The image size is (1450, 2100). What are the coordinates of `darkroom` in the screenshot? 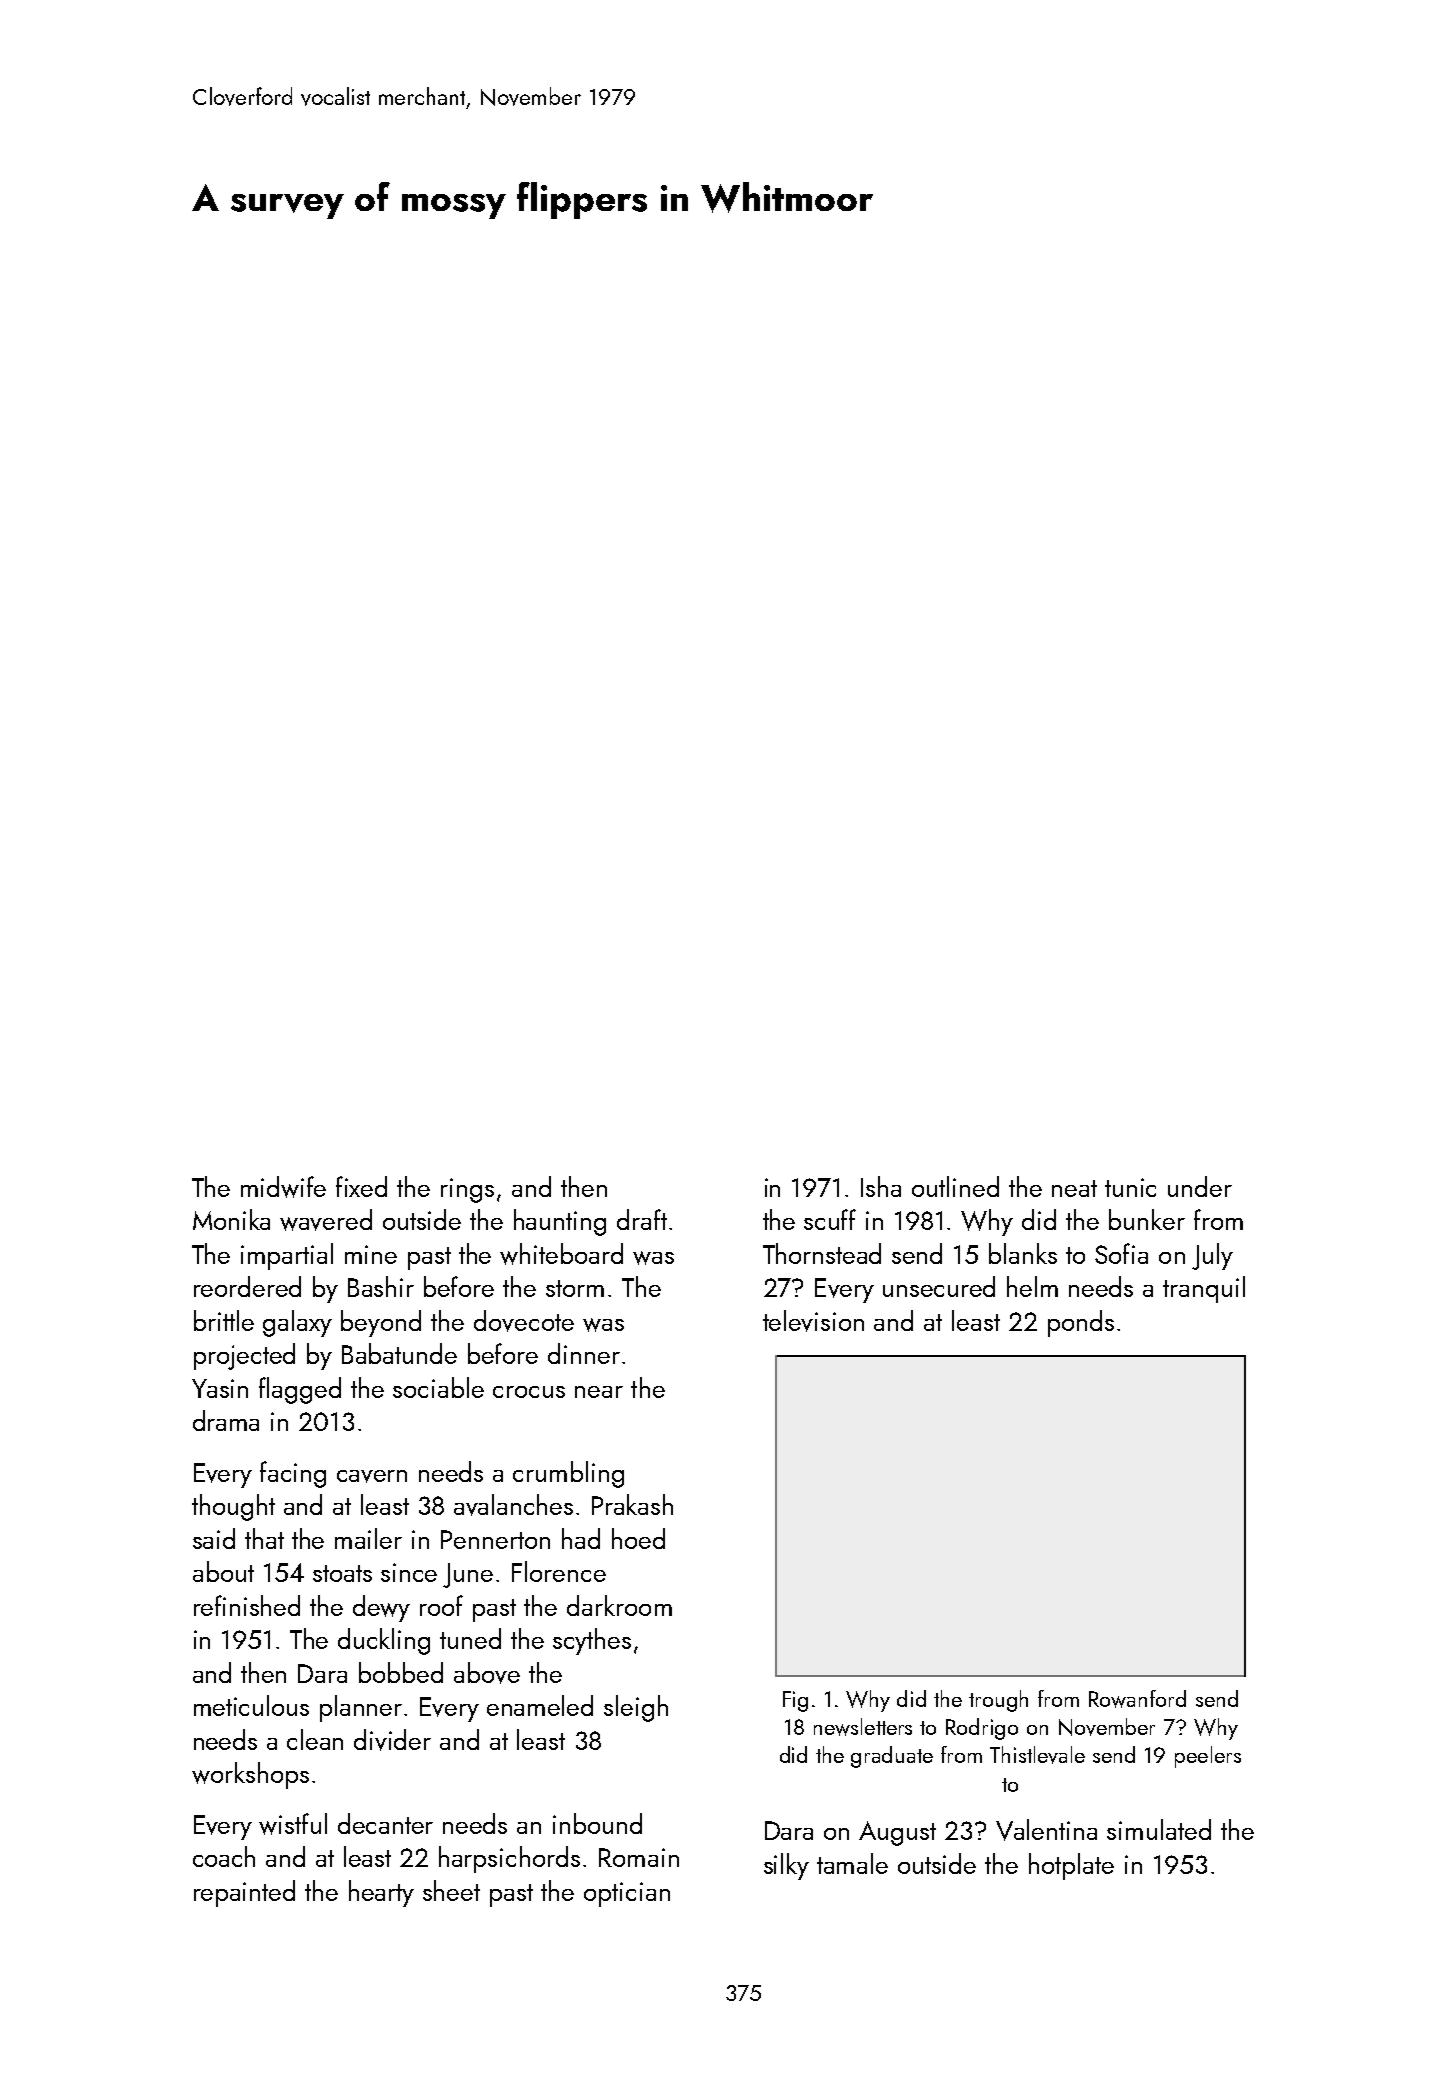 It's located at (619, 1605).
